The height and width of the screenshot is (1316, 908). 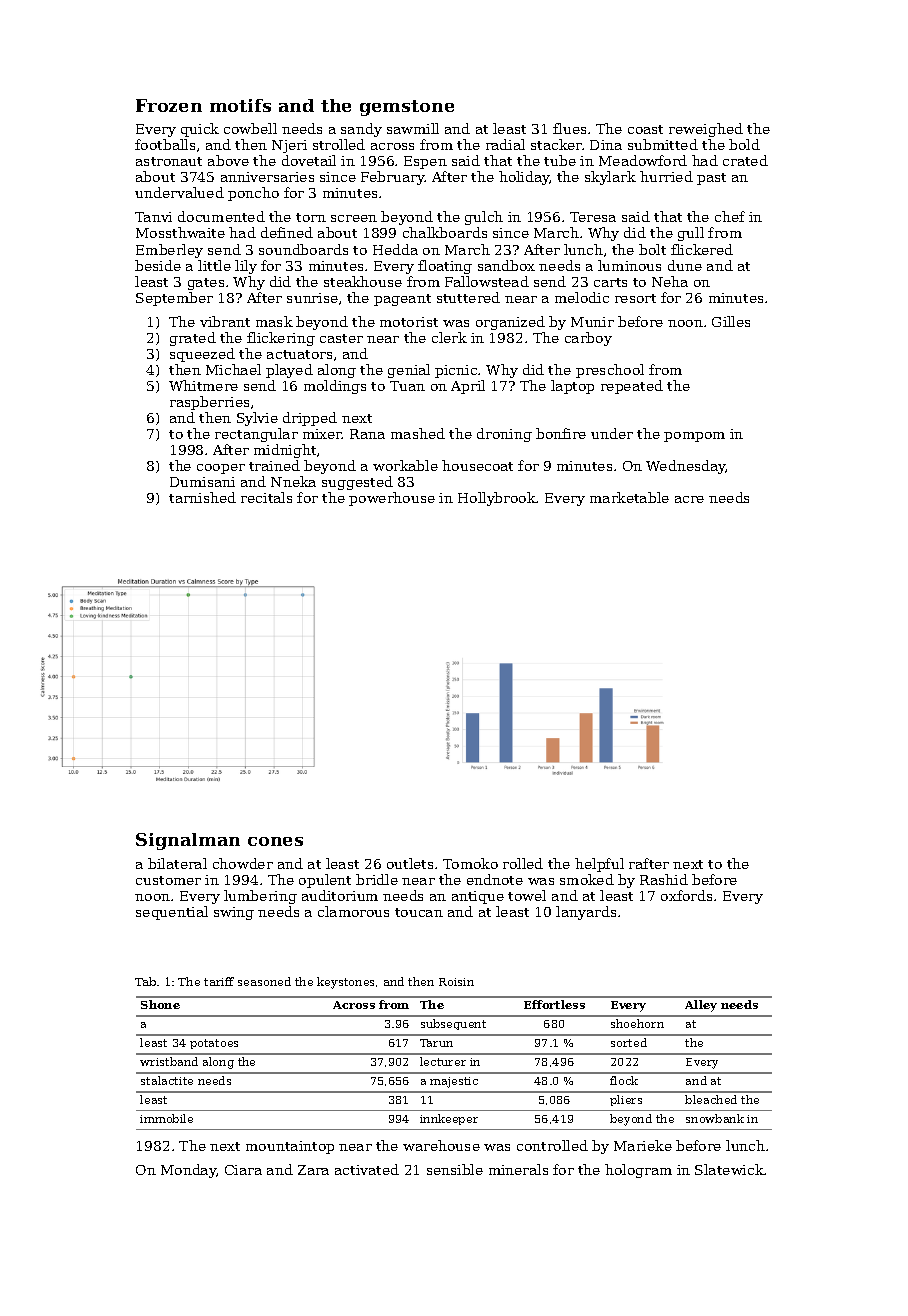 I want to click on tarnished, so click(x=202, y=497).
